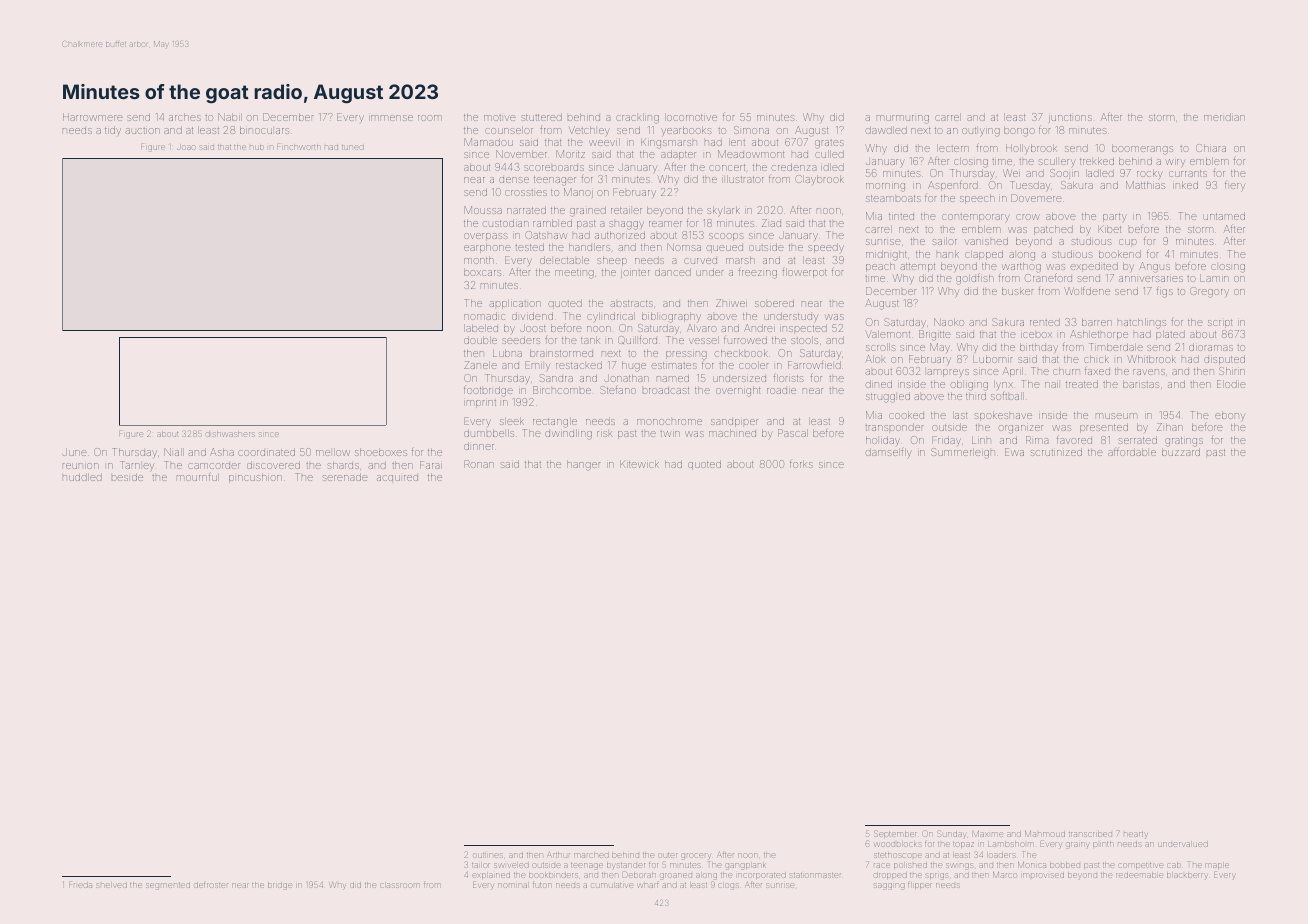  What do you see at coordinates (743, 179) in the screenshot?
I see `illustrator` at bounding box center [743, 179].
